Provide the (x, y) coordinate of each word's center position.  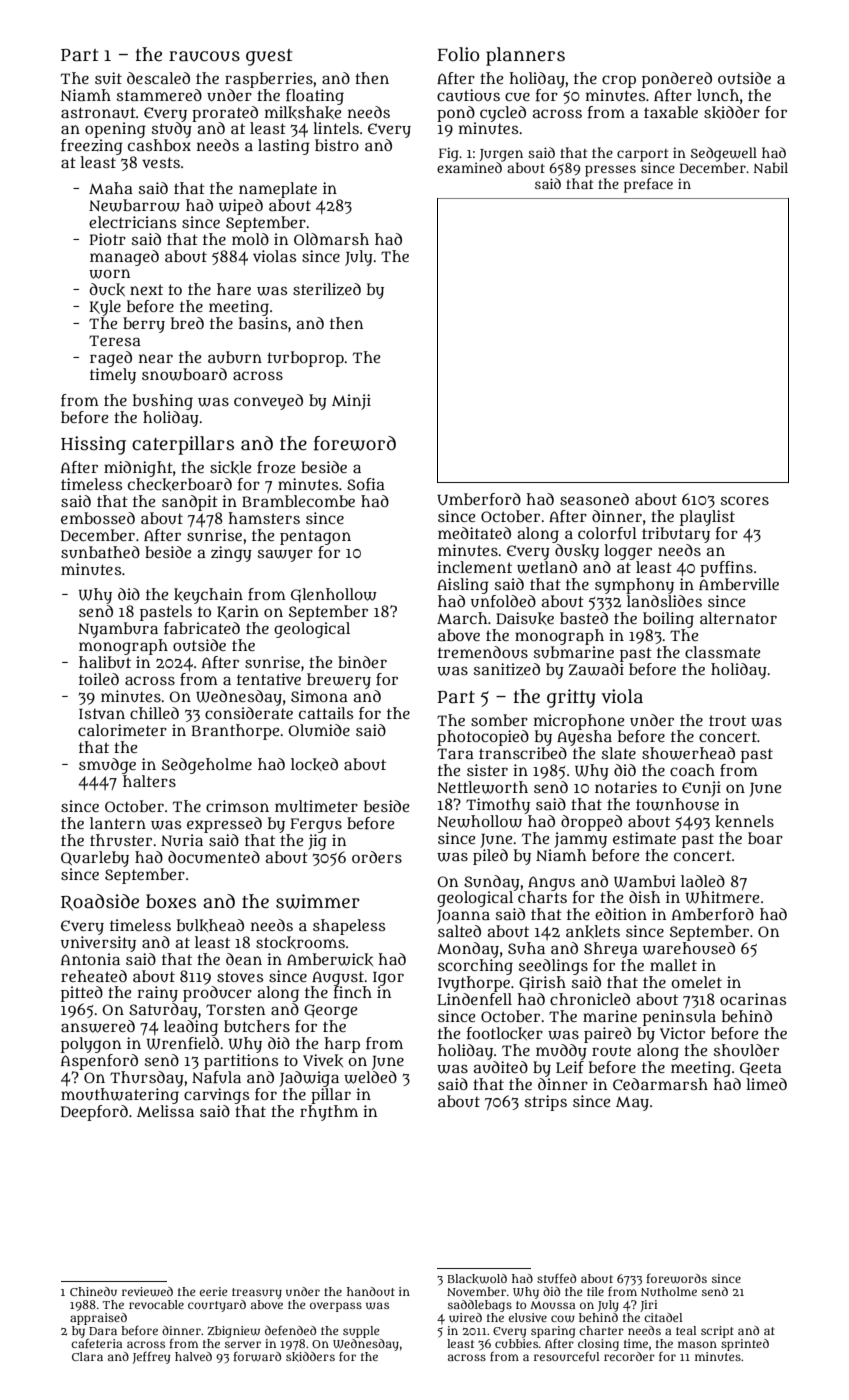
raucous (204, 56)
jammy (580, 840)
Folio (458, 54)
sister (487, 770)
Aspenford (99, 1062)
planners (525, 56)
